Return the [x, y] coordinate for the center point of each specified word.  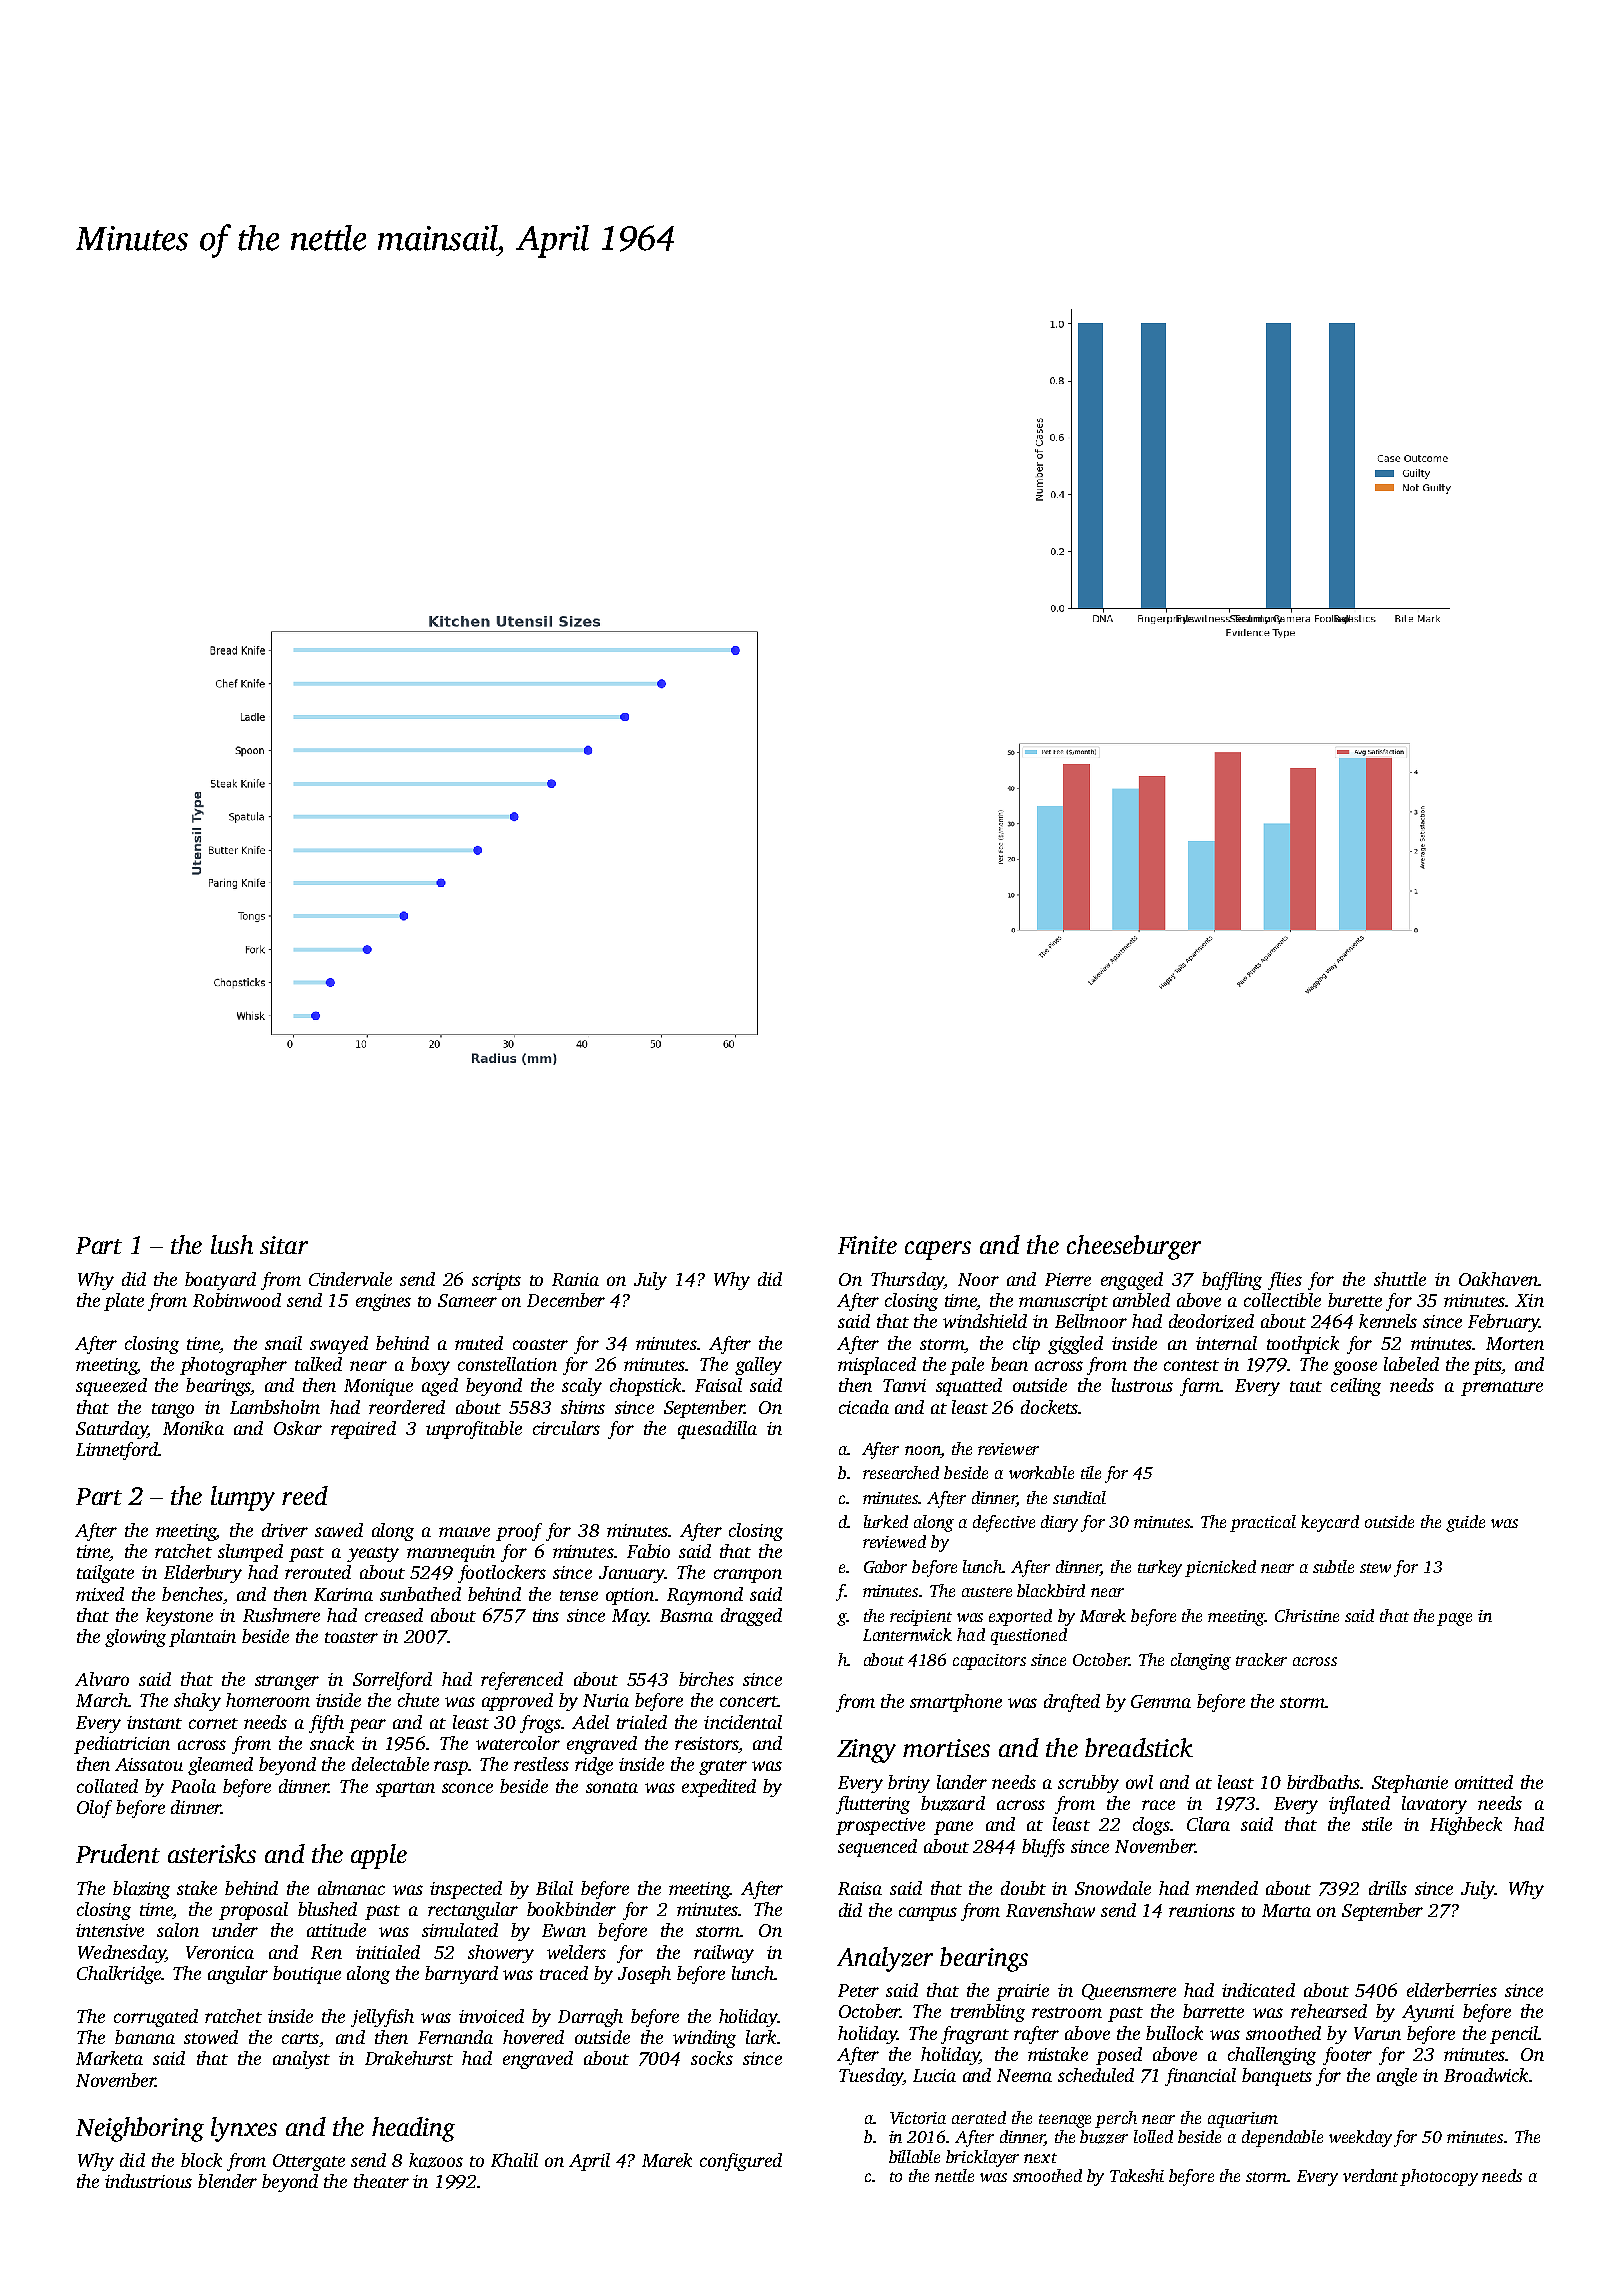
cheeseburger [1134, 1247]
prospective [880, 1826]
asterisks [212, 1853]
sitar [284, 1245]
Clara [1208, 1824]
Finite [867, 1245]
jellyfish [382, 2018]
